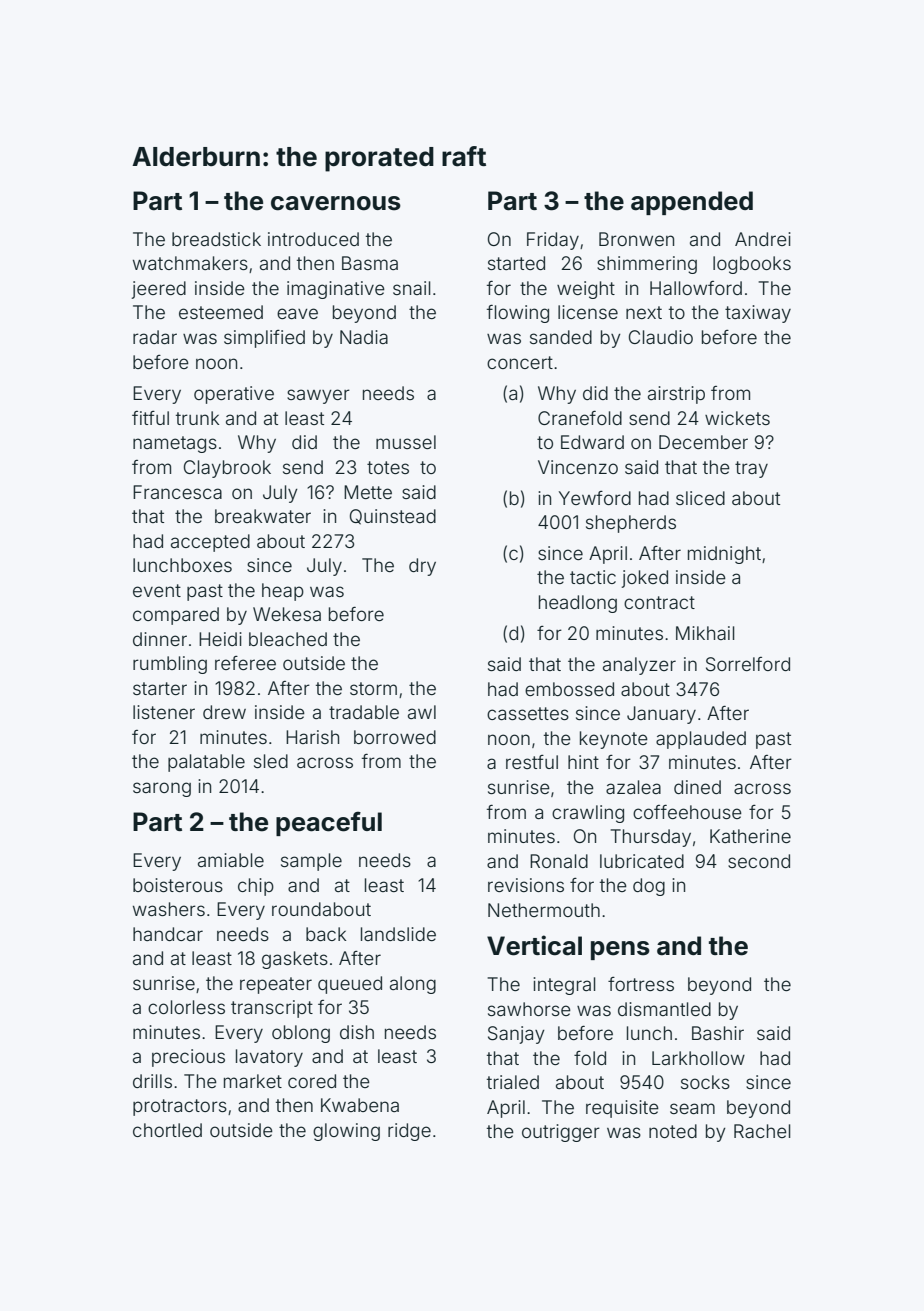  Describe the element at coordinates (661, 337) in the screenshot. I see `Claudio` at that location.
